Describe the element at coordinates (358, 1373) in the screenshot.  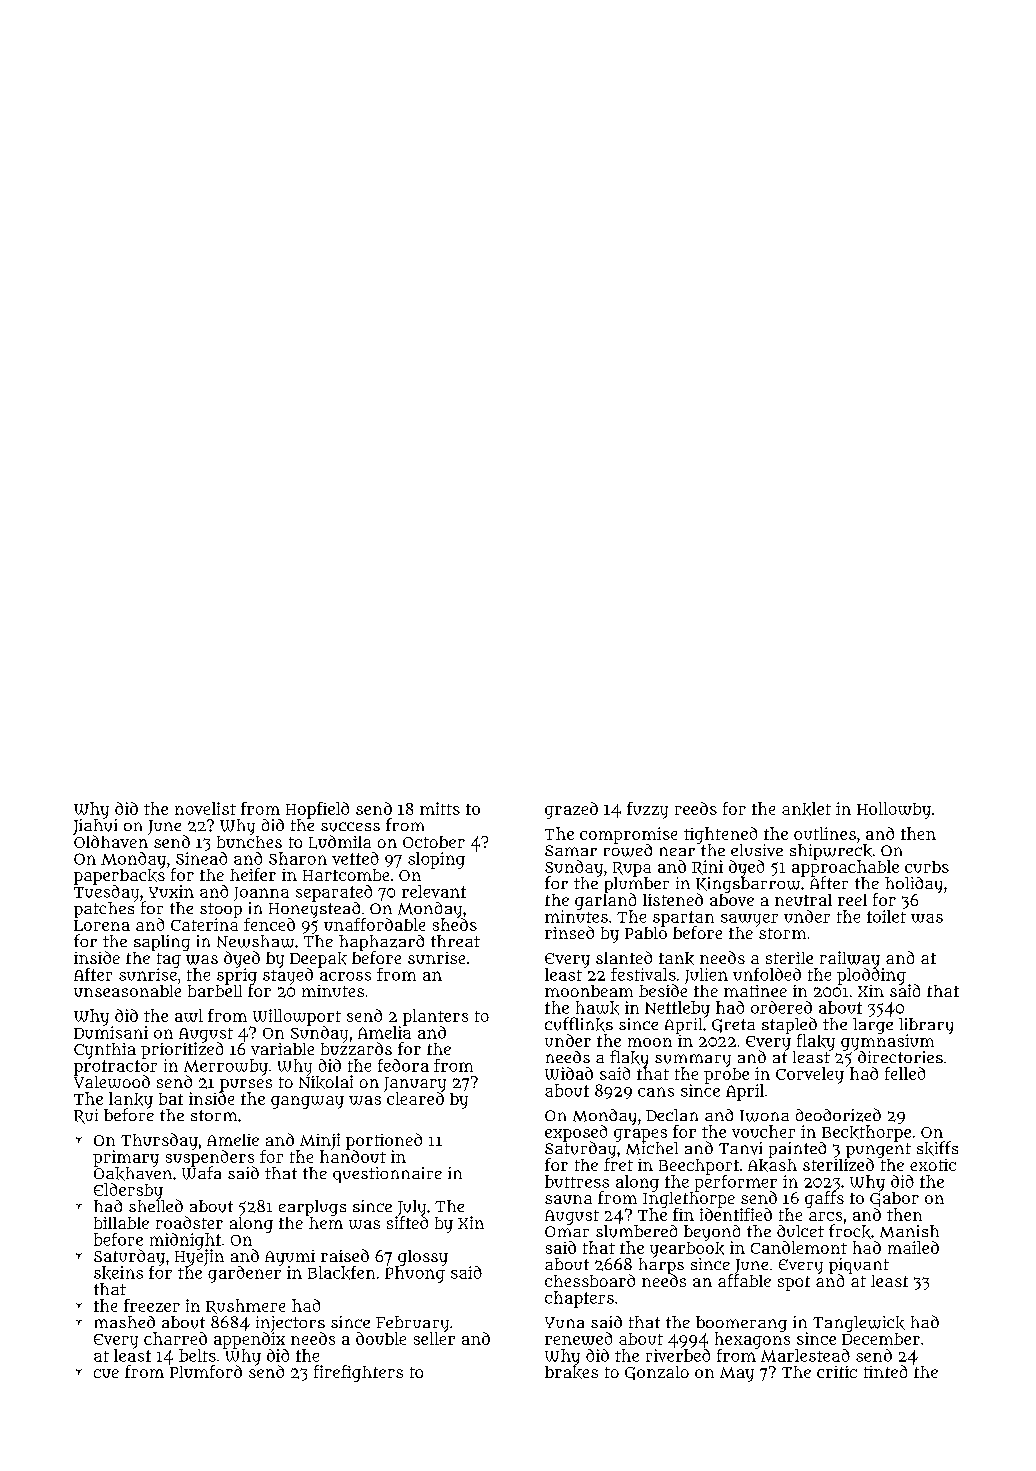
I see `firefighters` at that location.
